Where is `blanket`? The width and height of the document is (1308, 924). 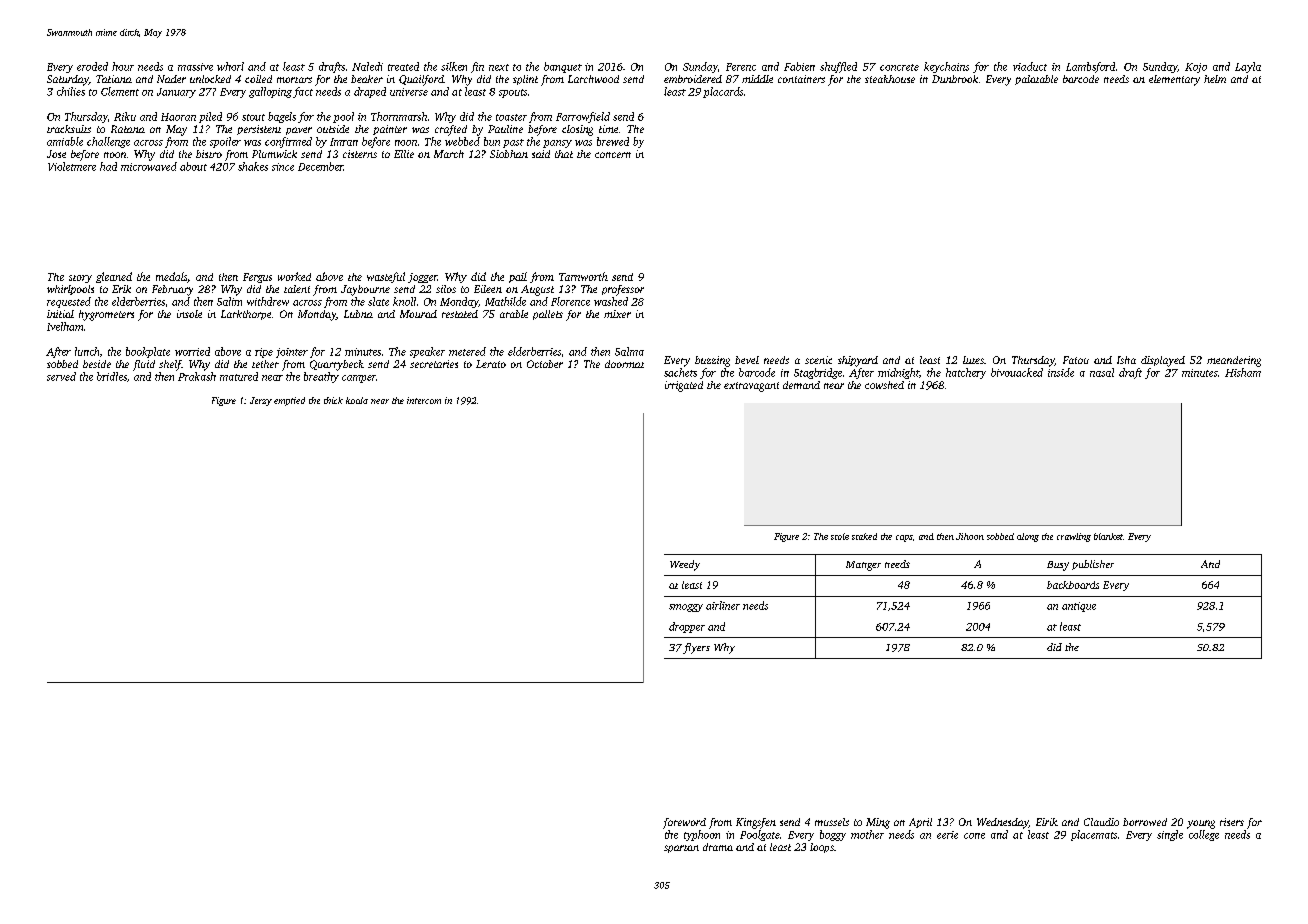
blanket is located at coordinates (1108, 536).
